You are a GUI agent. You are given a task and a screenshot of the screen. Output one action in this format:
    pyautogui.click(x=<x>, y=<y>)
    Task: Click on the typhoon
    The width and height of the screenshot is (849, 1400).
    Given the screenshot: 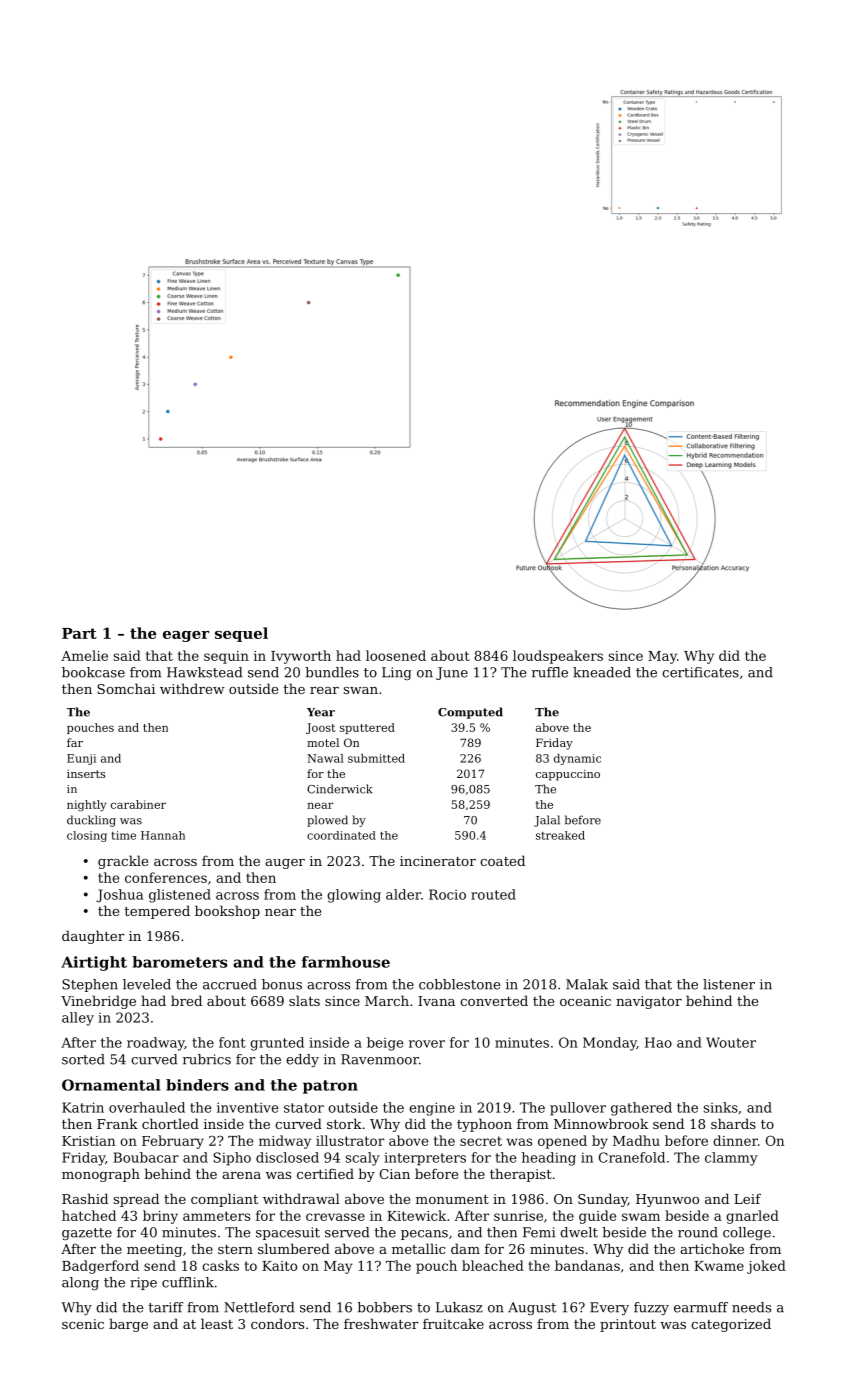 What is the action you would take?
    pyautogui.click(x=484, y=1125)
